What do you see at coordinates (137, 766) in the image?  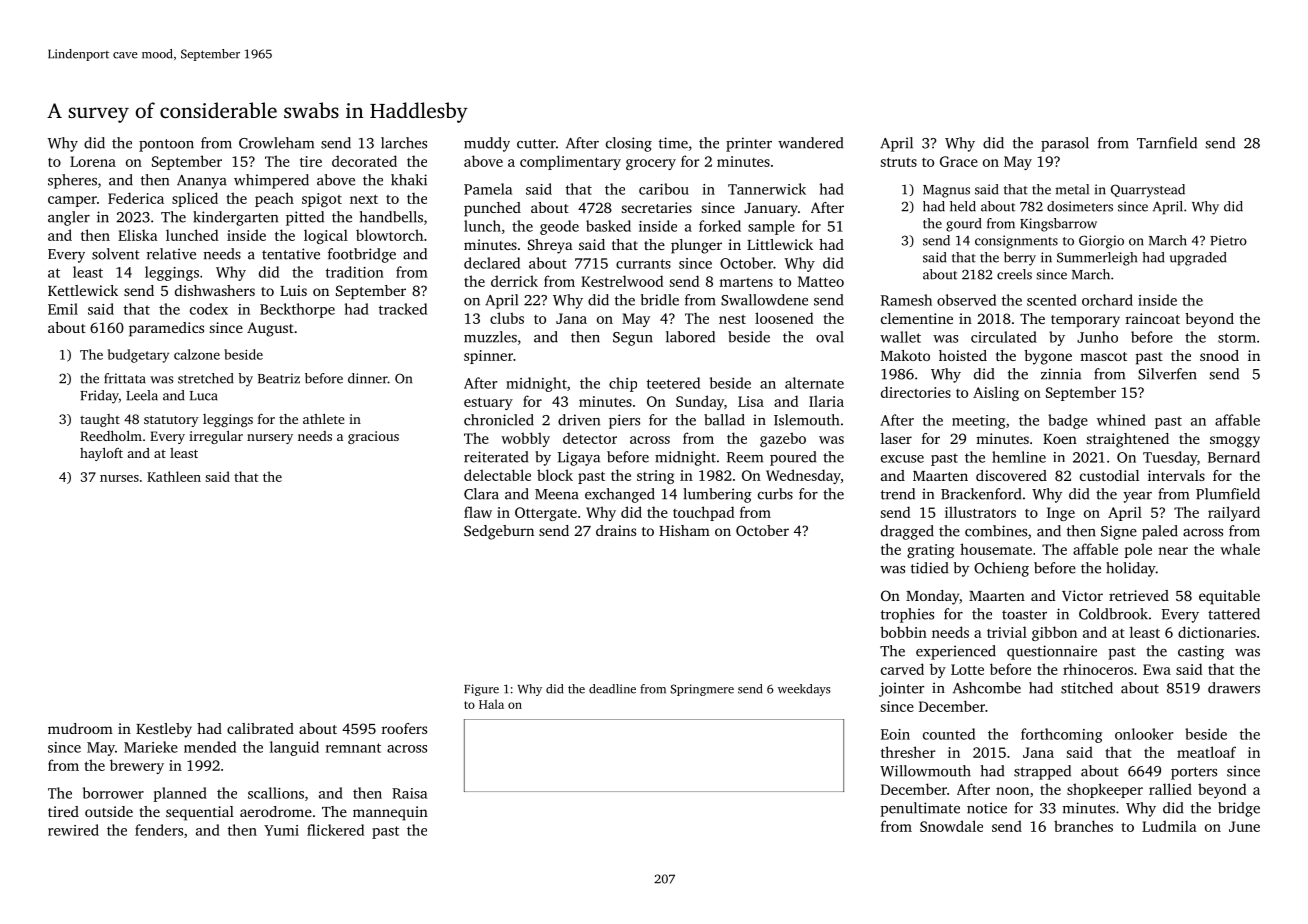 I see `brewery` at bounding box center [137, 766].
